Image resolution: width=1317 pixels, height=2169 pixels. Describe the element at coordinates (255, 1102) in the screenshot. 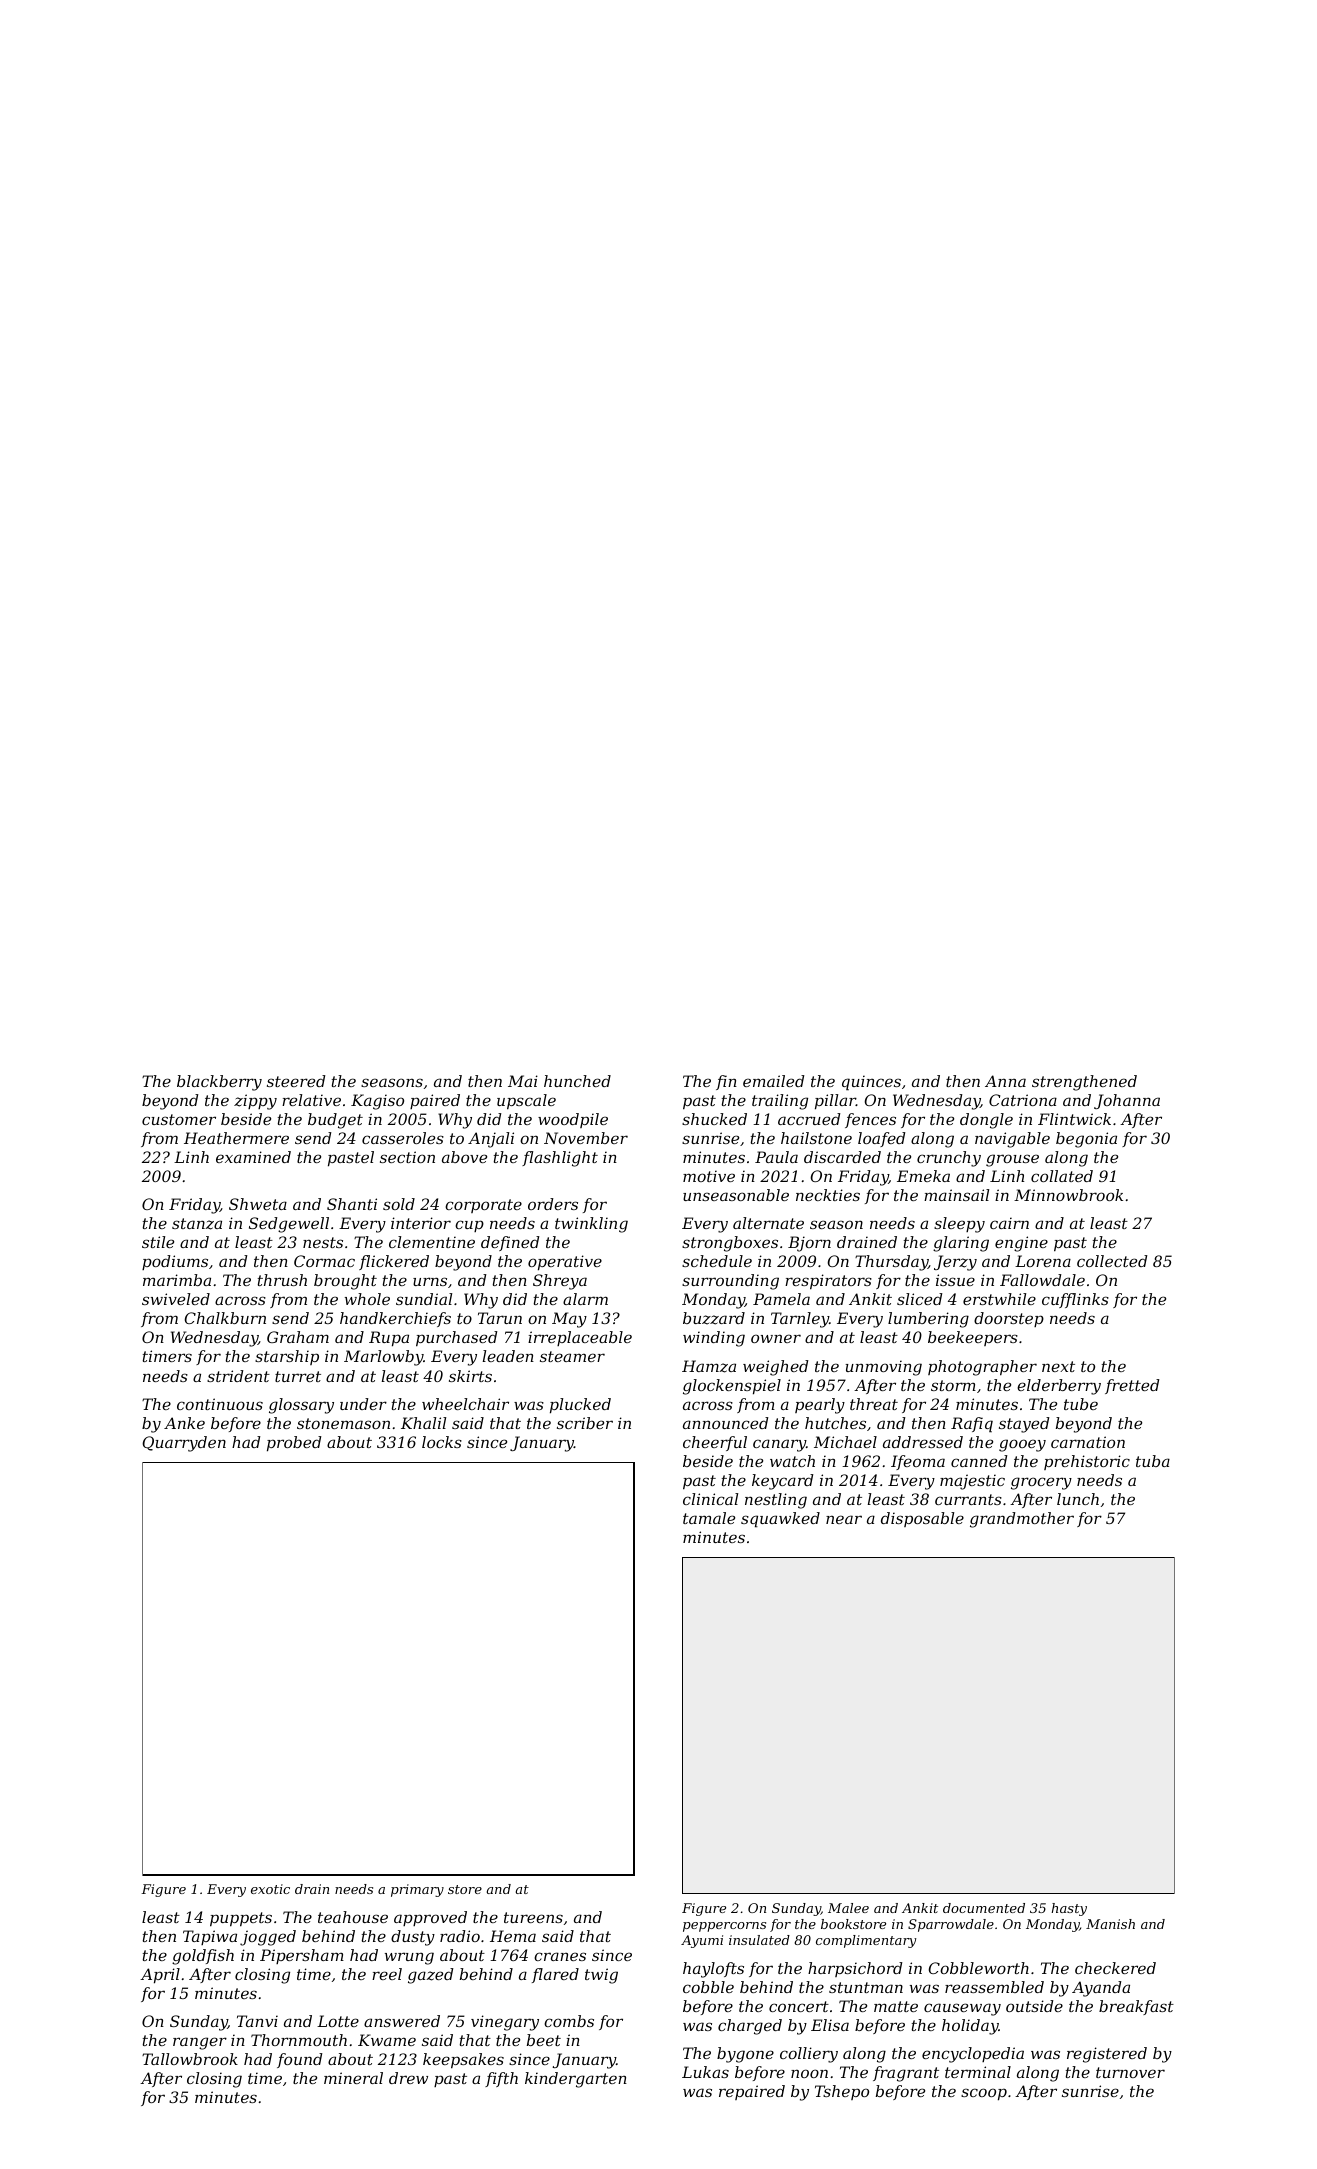

I see `zippy` at that location.
